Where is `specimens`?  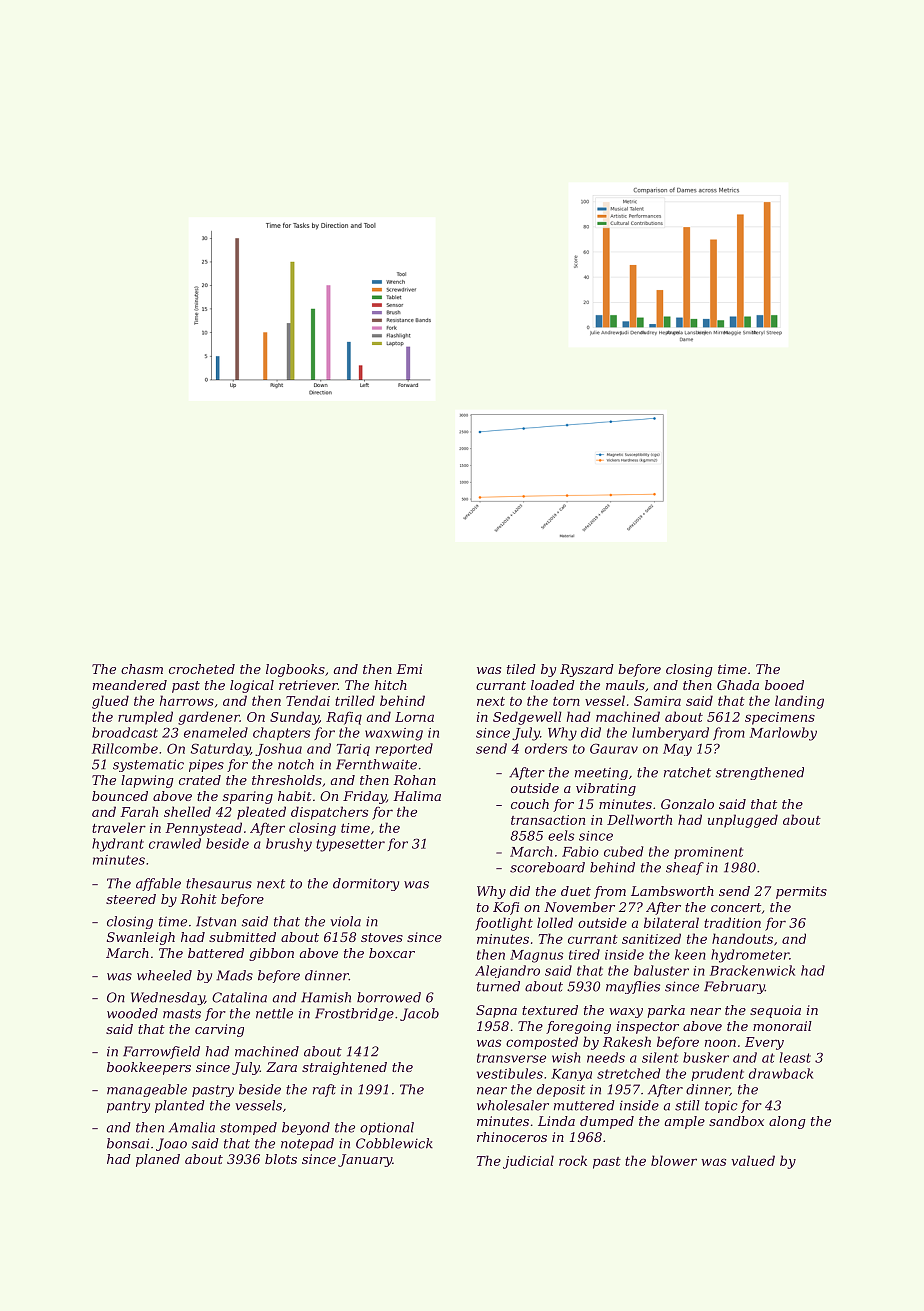 specimens is located at coordinates (780, 718).
